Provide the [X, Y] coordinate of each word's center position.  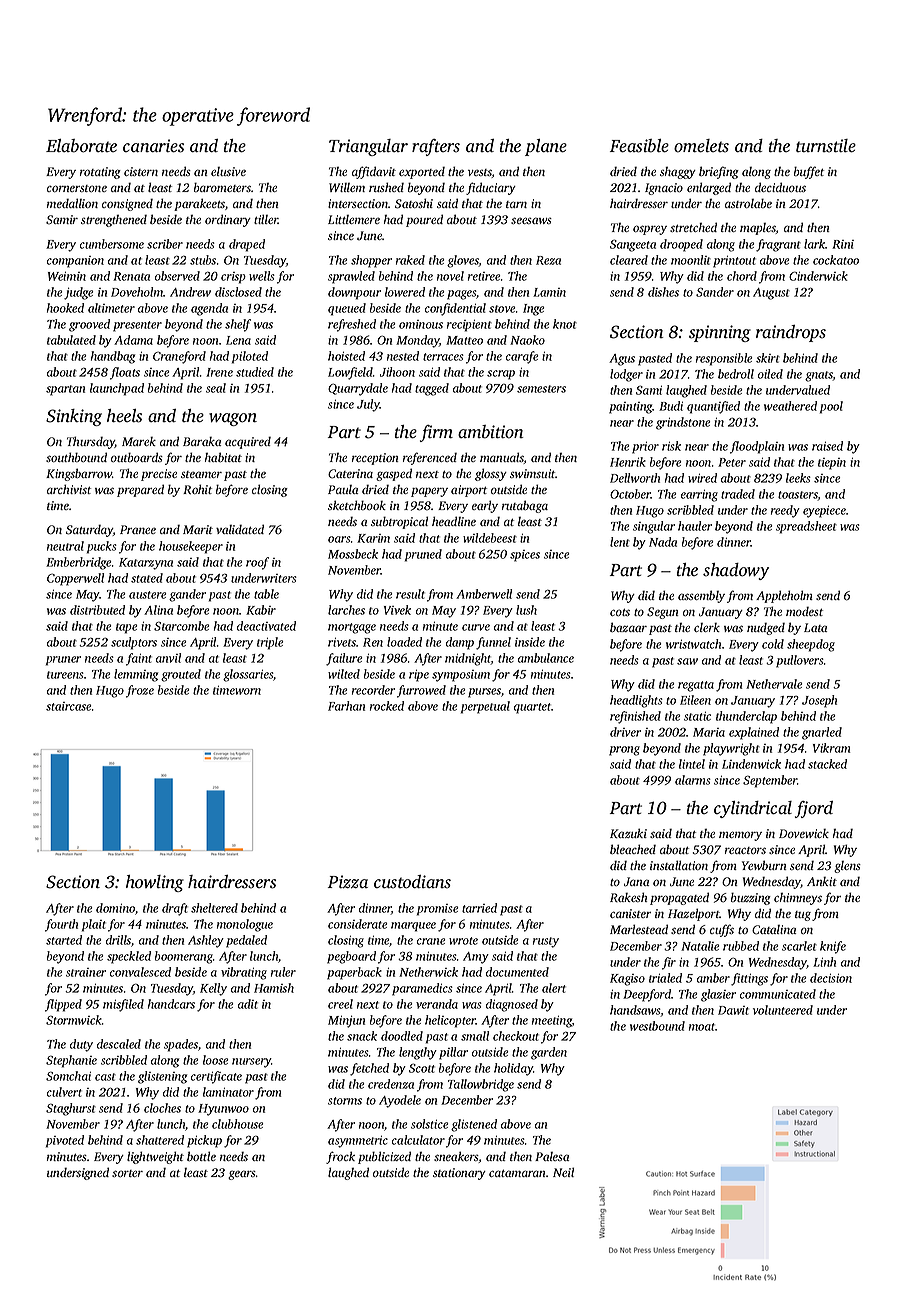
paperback [354, 973]
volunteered [783, 1010]
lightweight [155, 1157]
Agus [622, 360]
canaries [153, 146]
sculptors [134, 643]
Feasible [639, 146]
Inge [533, 310]
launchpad [117, 389]
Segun [662, 613]
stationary [459, 1174]
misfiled [123, 1005]
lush [526, 610]
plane [546, 147]
